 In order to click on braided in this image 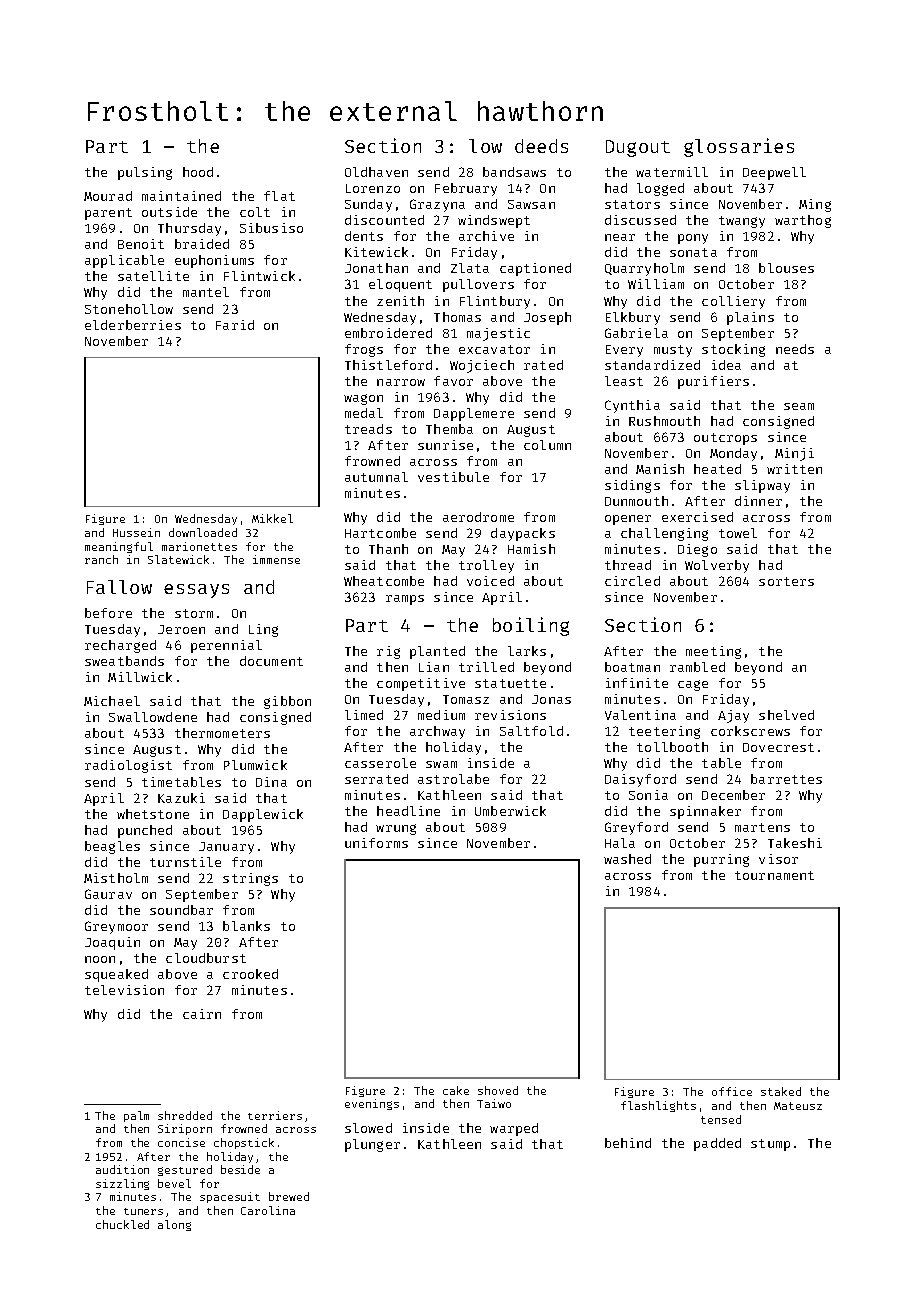, I will do `click(202, 244)`.
